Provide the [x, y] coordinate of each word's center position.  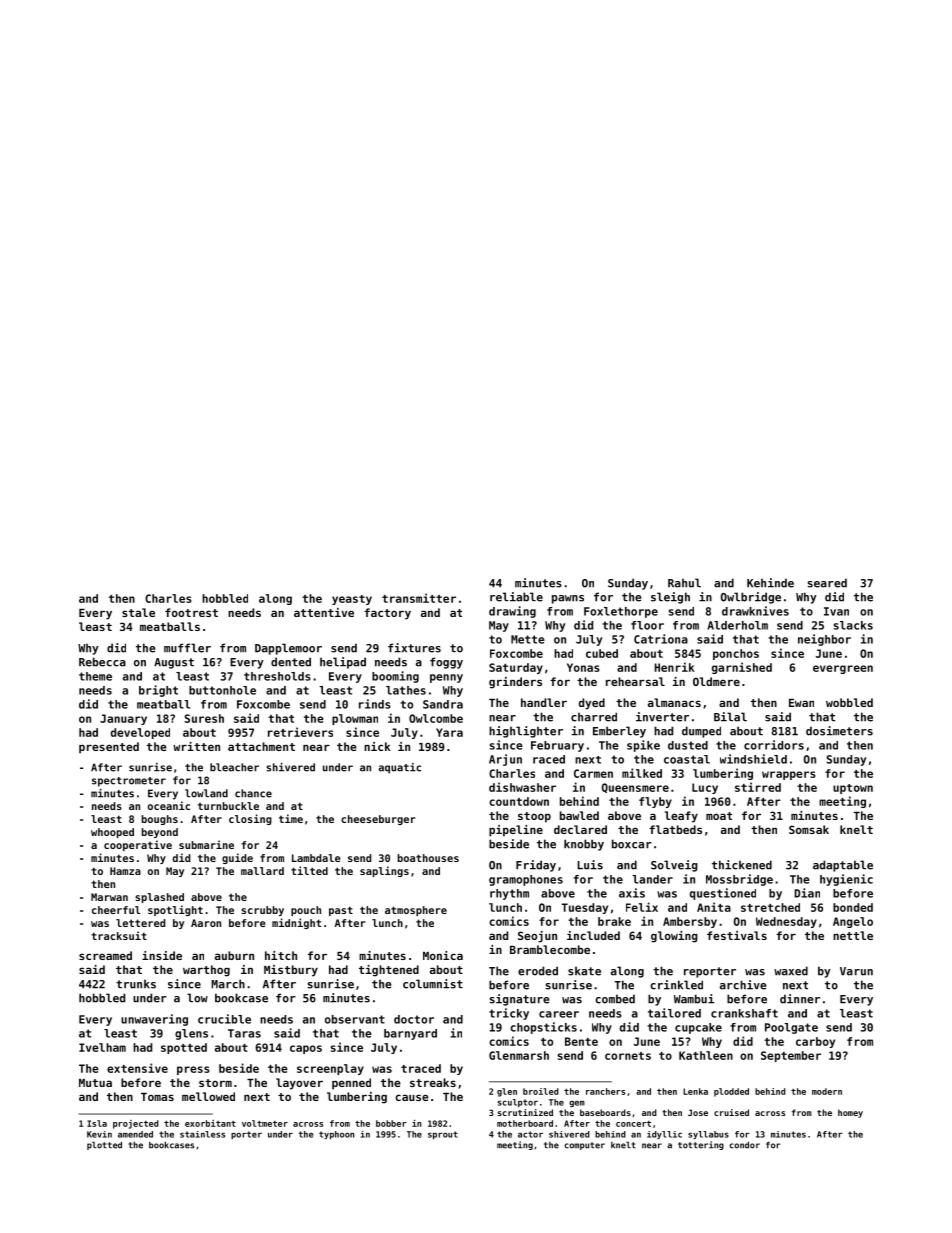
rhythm [509, 894]
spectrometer [129, 782]
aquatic [400, 768]
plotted [104, 1145]
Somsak [809, 829]
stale [138, 612]
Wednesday [786, 922]
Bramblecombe [550, 949]
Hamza [125, 871]
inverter [662, 717]
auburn [234, 955]
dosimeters [839, 731]
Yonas [583, 667]
